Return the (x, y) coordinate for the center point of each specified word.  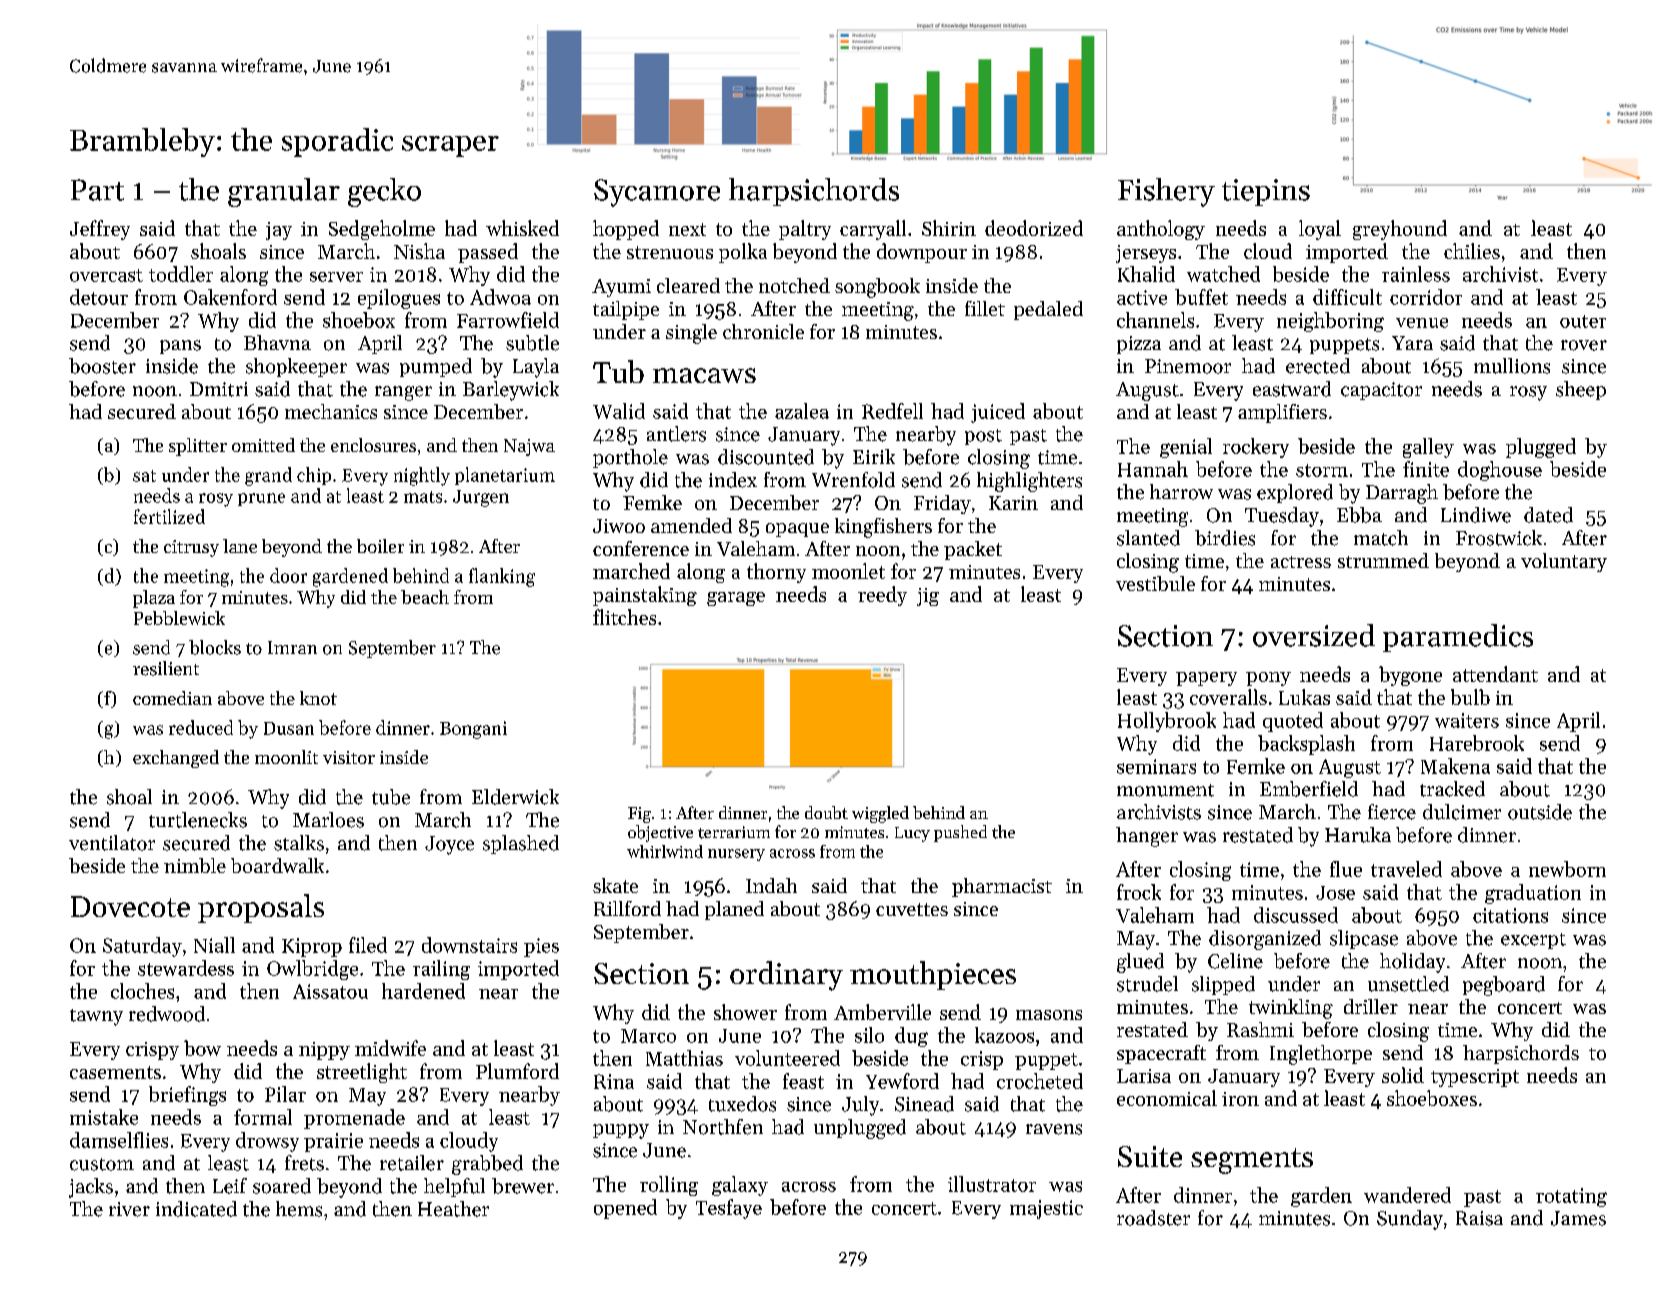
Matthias (684, 1058)
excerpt (1533, 941)
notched (794, 285)
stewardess (186, 968)
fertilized (169, 516)
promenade (354, 1119)
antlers (676, 434)
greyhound (1400, 230)
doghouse (1500, 471)
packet (973, 550)
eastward (1292, 389)
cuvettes (912, 909)
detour (99, 297)
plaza (154, 599)
